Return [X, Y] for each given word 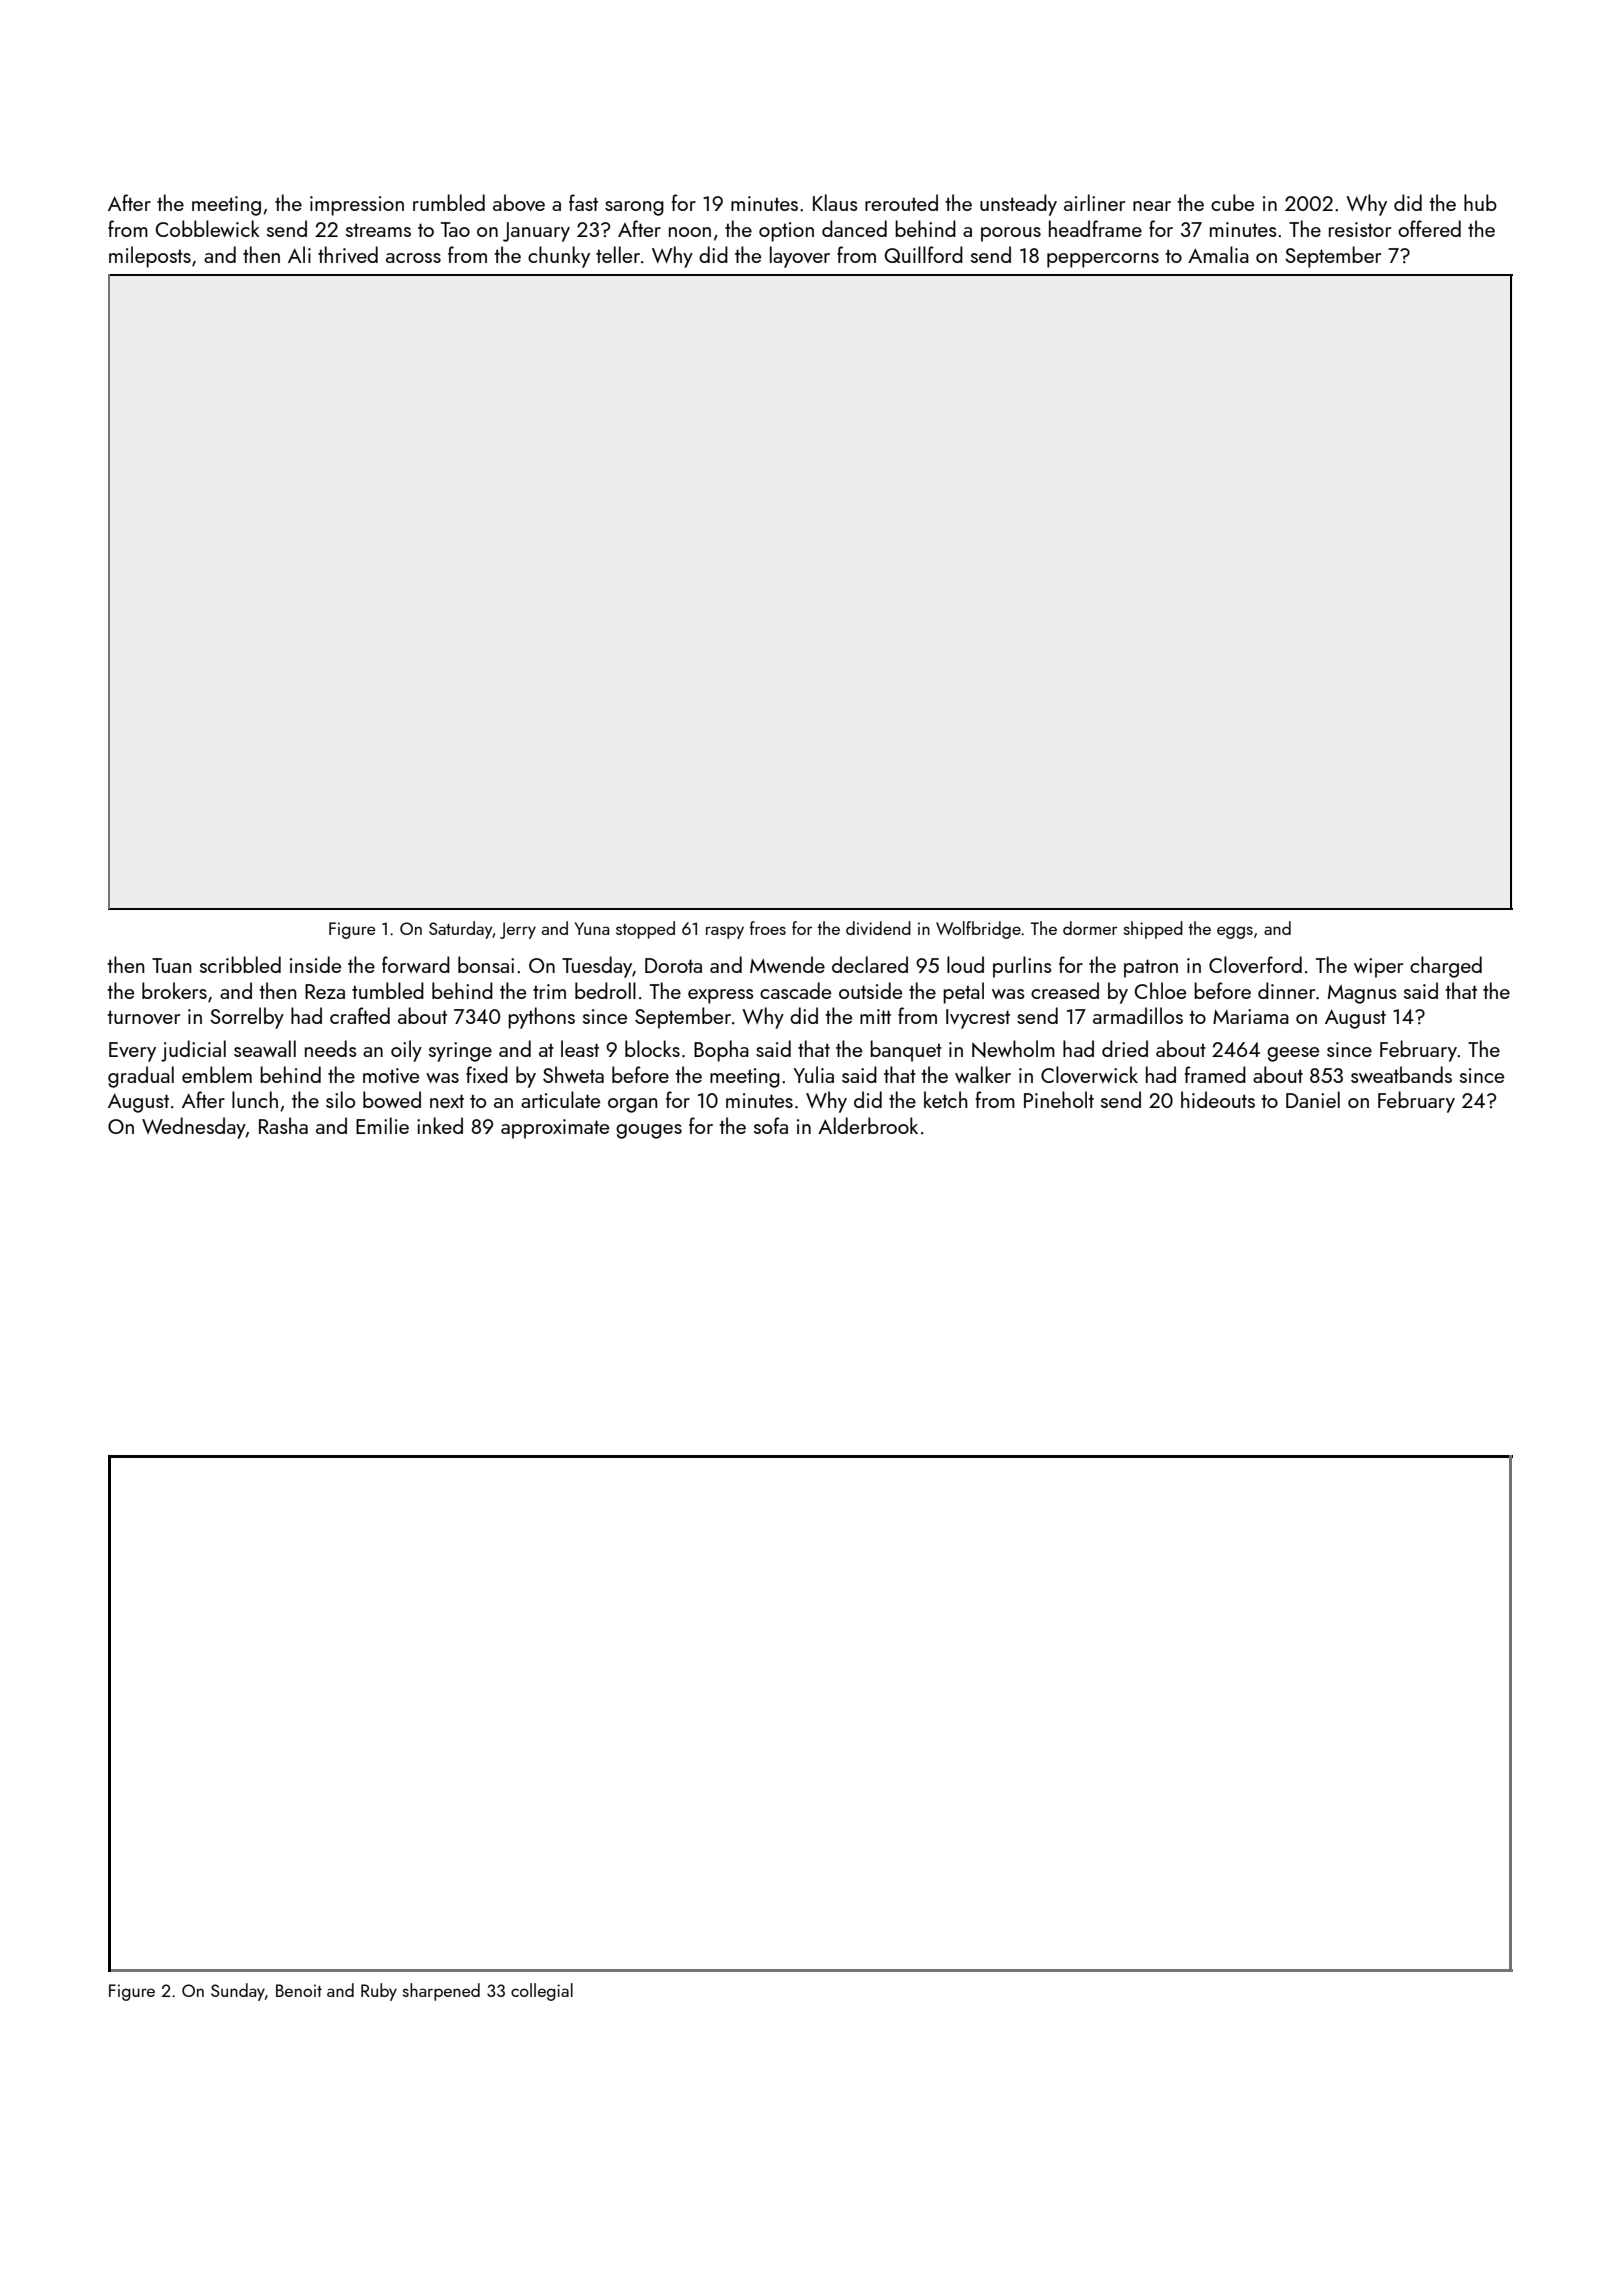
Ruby [379, 1992]
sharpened [441, 1992]
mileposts [150, 257]
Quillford [924, 254]
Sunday [238, 1992]
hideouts [1218, 1099]
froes [768, 928]
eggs [1235, 932]
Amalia [1218, 254]
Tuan [172, 965]
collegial [542, 1992]
